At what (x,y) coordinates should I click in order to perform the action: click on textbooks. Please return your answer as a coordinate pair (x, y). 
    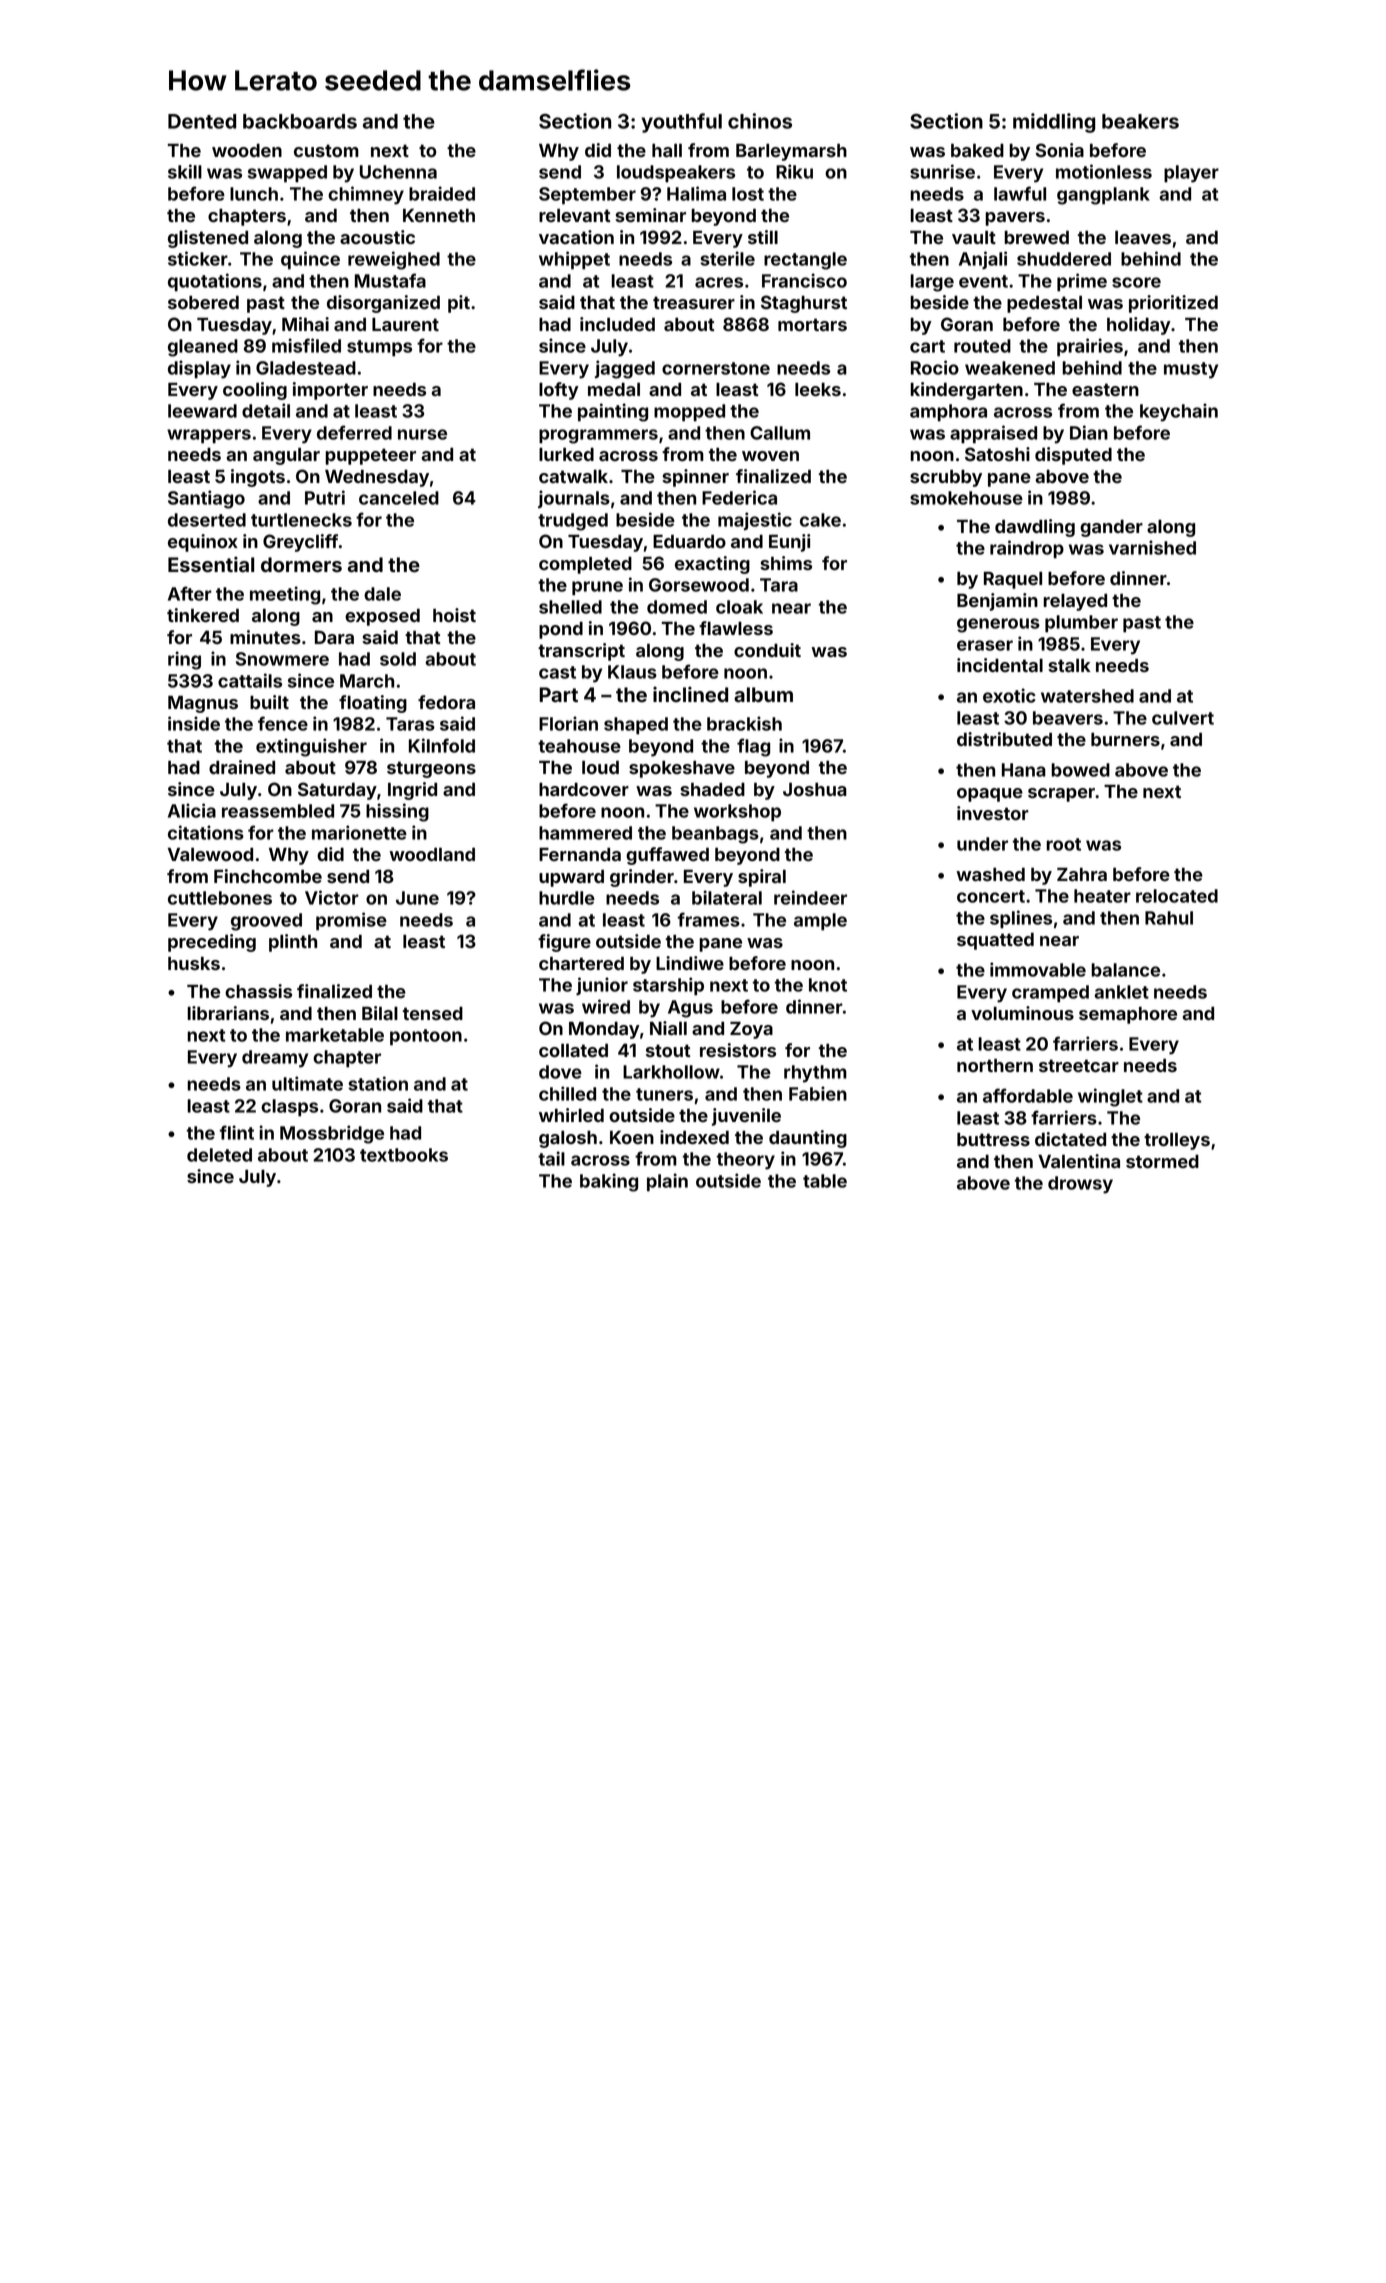
    Looking at the image, I should click on (404, 1155).
